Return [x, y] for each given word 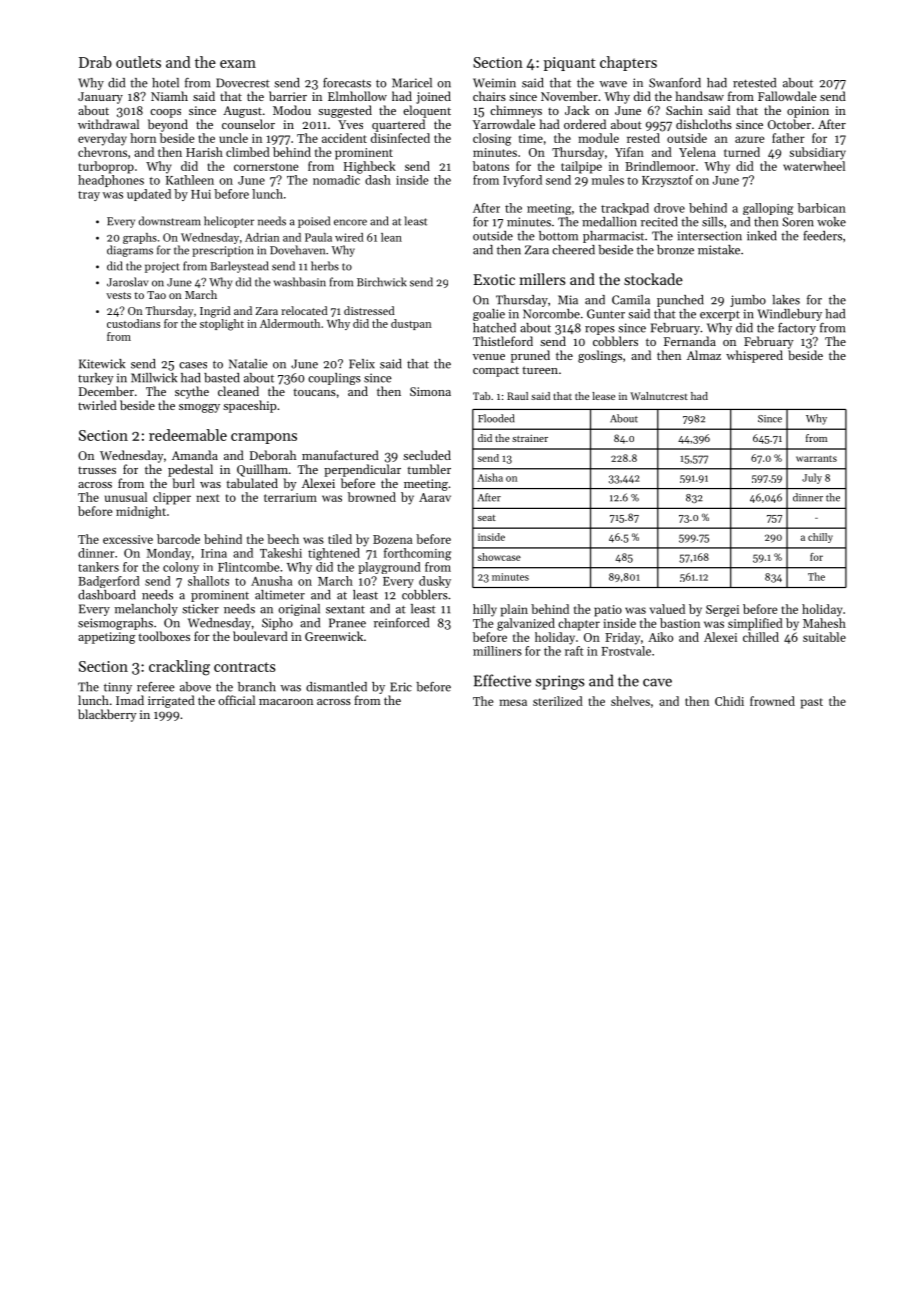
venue [489, 357]
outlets [138, 62]
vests [118, 295]
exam [238, 64]
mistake [719, 250]
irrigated [171, 701]
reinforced [401, 623]
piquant [570, 64]
